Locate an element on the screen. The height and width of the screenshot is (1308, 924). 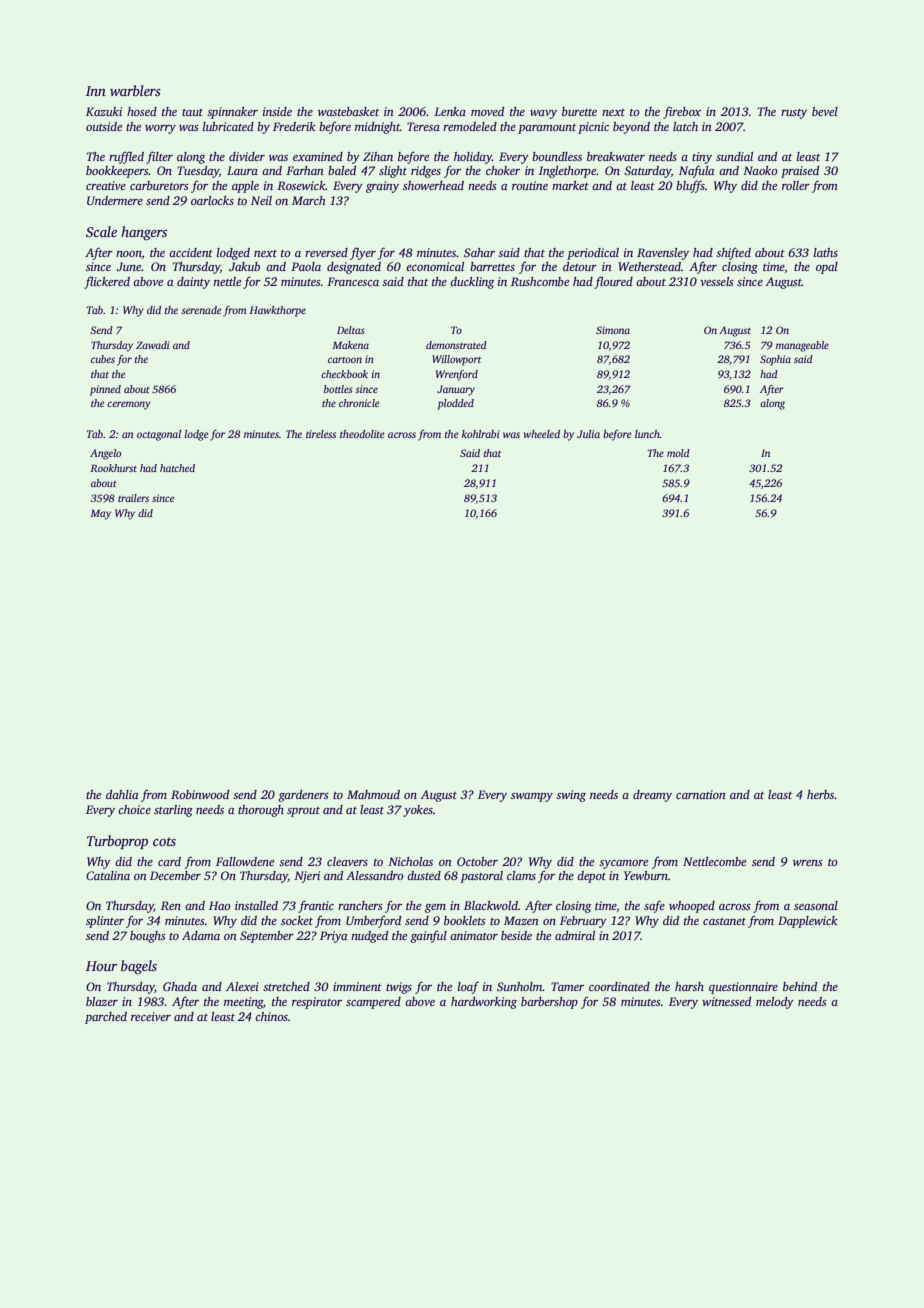
parched is located at coordinates (106, 1018).
